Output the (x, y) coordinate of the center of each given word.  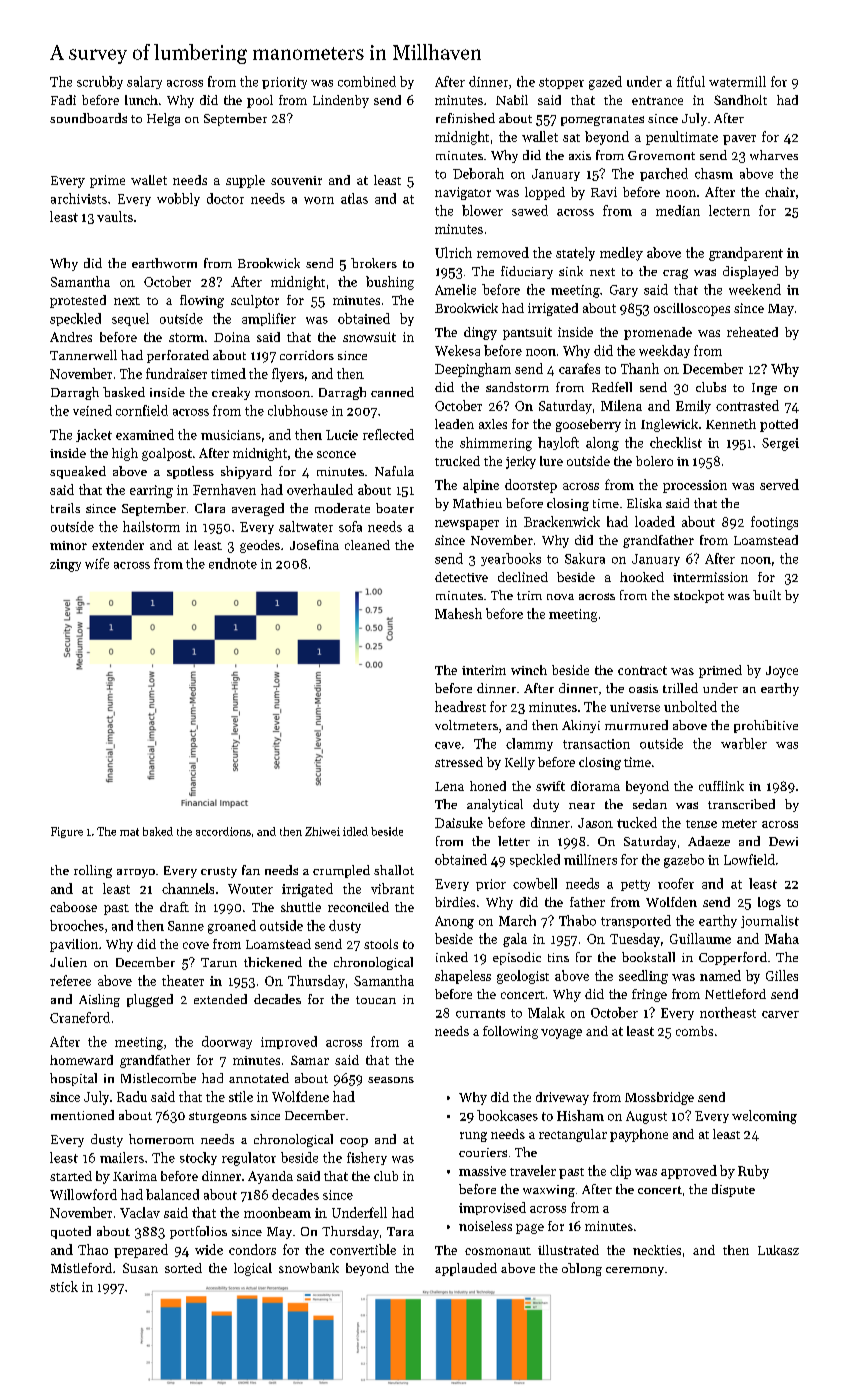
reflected (388, 434)
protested (78, 301)
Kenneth (731, 424)
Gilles (782, 975)
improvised (492, 1208)
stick (64, 1286)
